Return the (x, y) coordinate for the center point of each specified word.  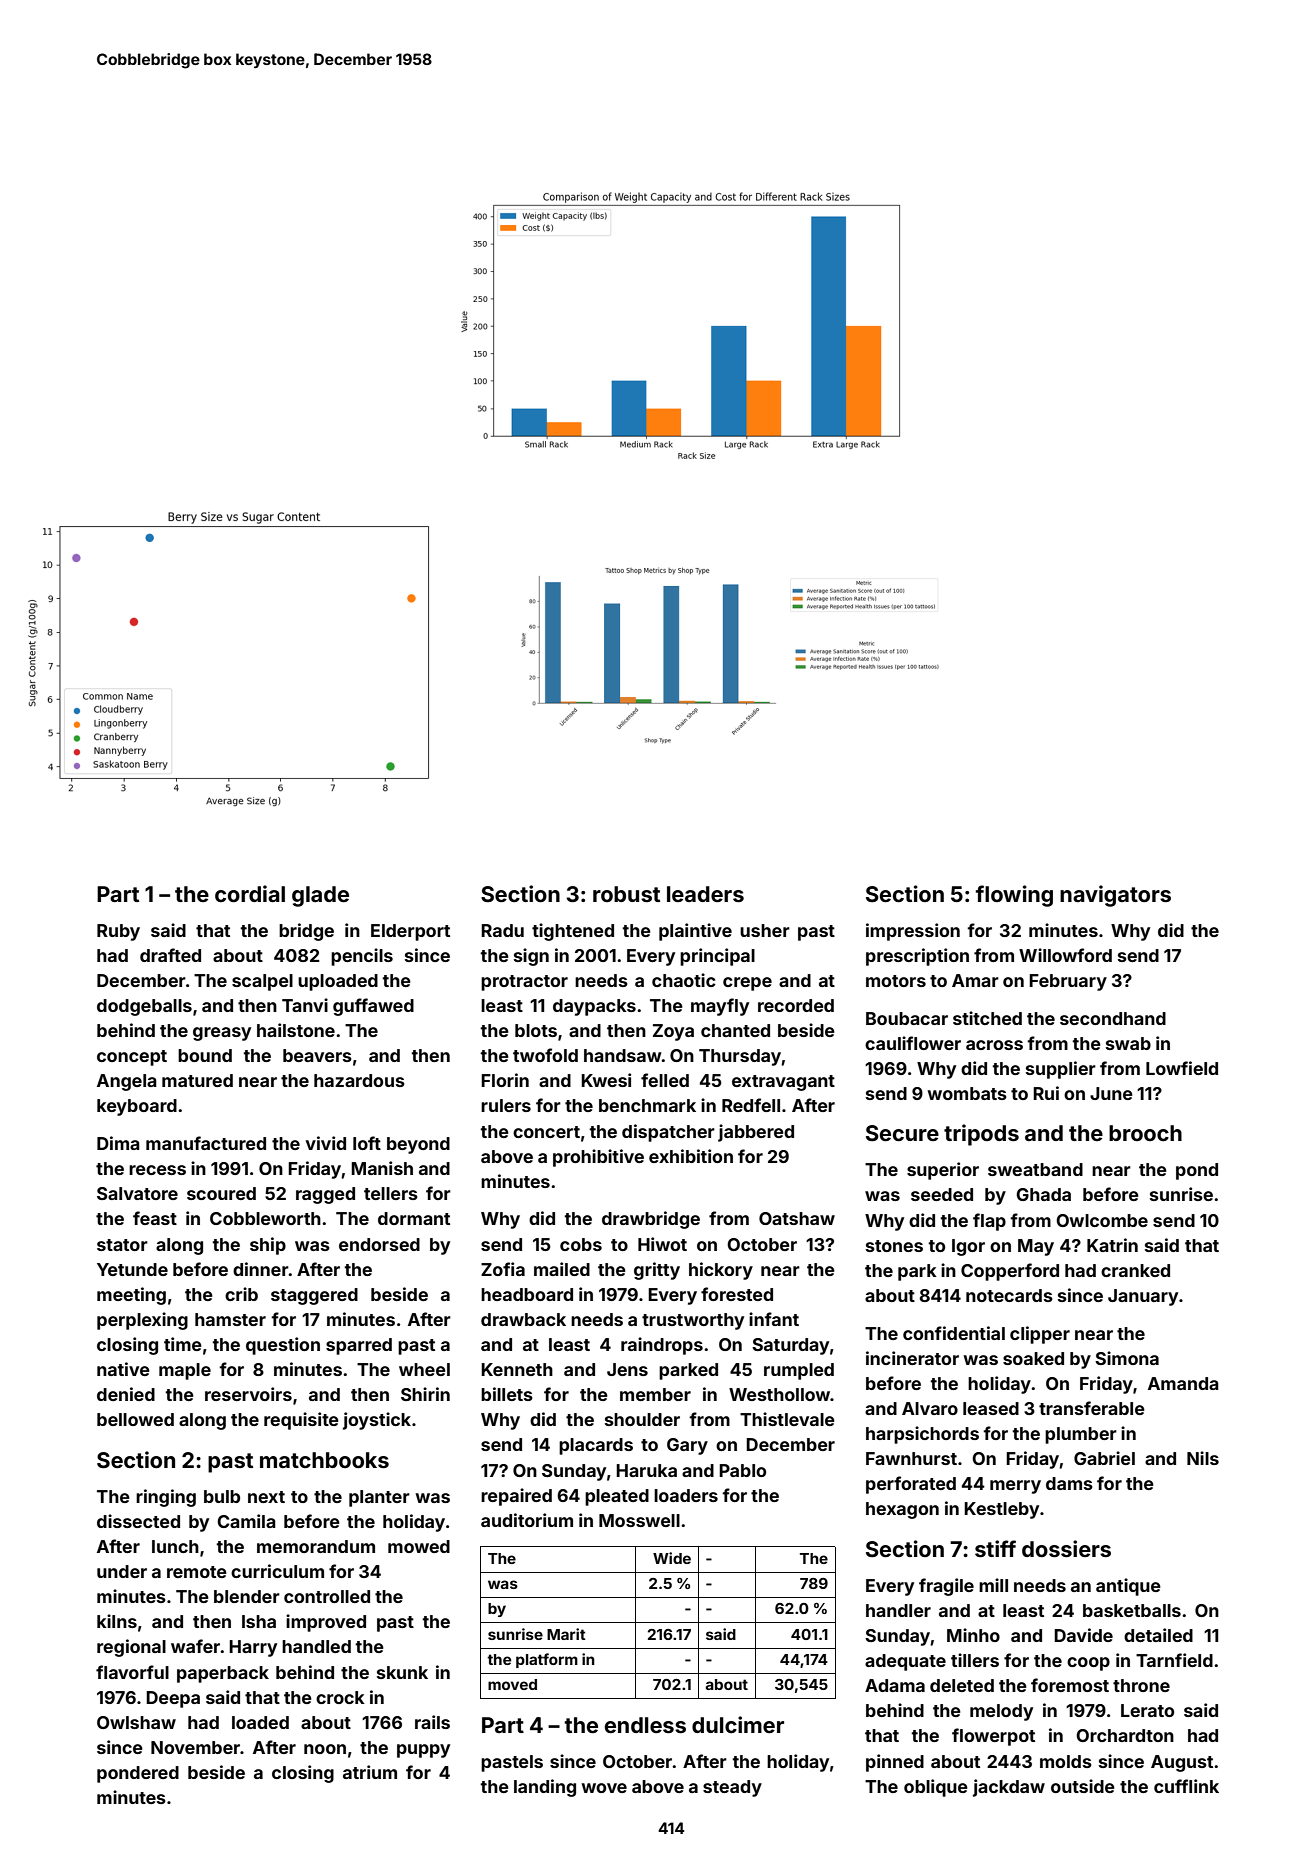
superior (943, 1171)
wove (604, 1788)
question (283, 1346)
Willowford (1065, 955)
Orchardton (1125, 1735)
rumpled (799, 1371)
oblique (936, 1788)
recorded (796, 1005)
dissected (138, 1521)
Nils (1203, 1458)
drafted (170, 955)
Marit (566, 1634)
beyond (418, 1145)
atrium (370, 1772)
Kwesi (606, 1080)
